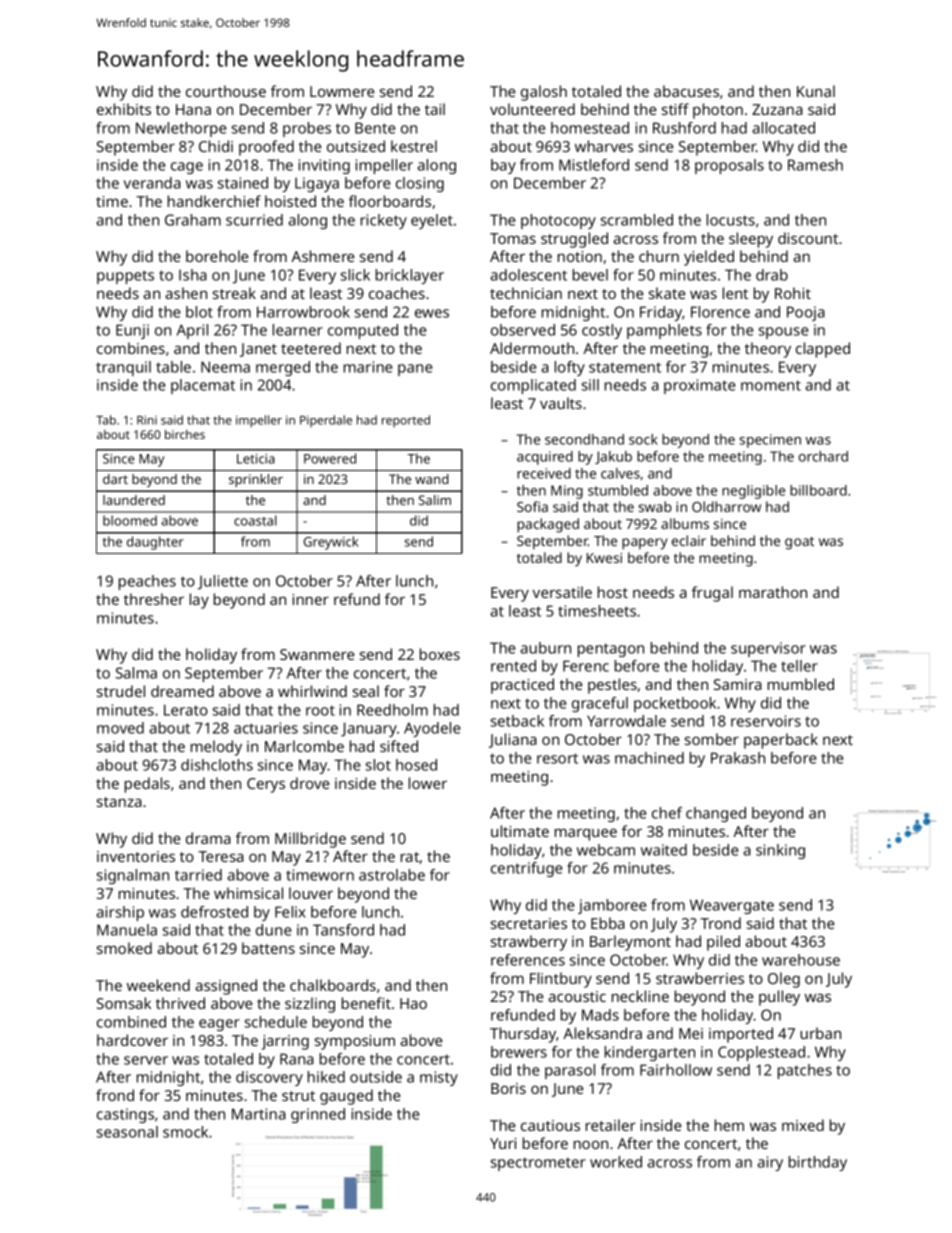 Image resolution: width=952 pixels, height=1233 pixels. Describe the element at coordinates (132, 1040) in the screenshot. I see `hardcover` at that location.
